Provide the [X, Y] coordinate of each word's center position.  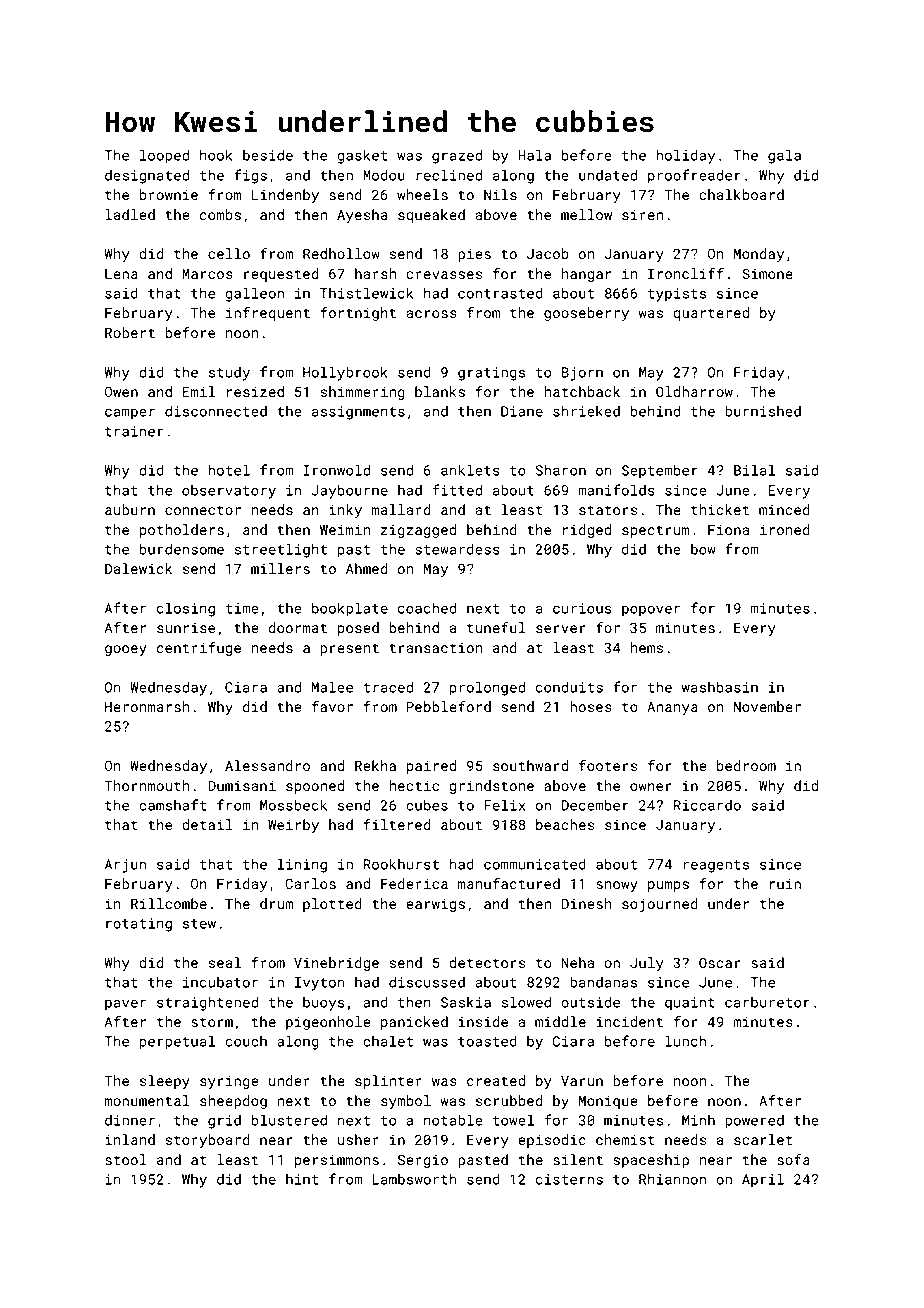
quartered [711, 314]
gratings [491, 374]
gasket [362, 156]
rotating [139, 925]
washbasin [720, 687]
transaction [435, 648]
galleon [254, 294]
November [767, 706]
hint [302, 1179]
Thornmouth [146, 785]
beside [268, 155]
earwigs [435, 905]
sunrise [186, 627]
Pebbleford [449, 706]
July [647, 964]
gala [784, 156]
